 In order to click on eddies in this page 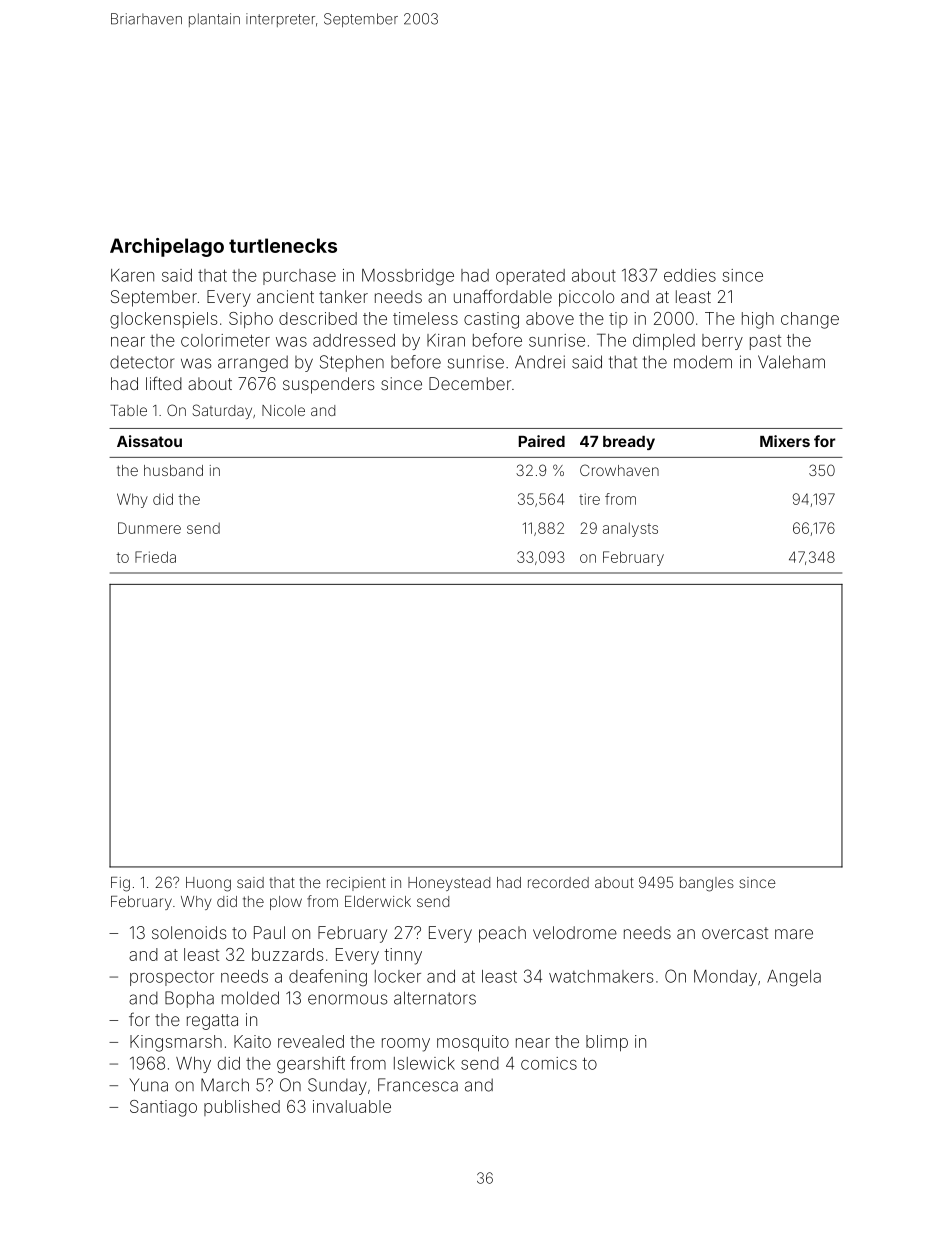, I will do `click(690, 275)`.
